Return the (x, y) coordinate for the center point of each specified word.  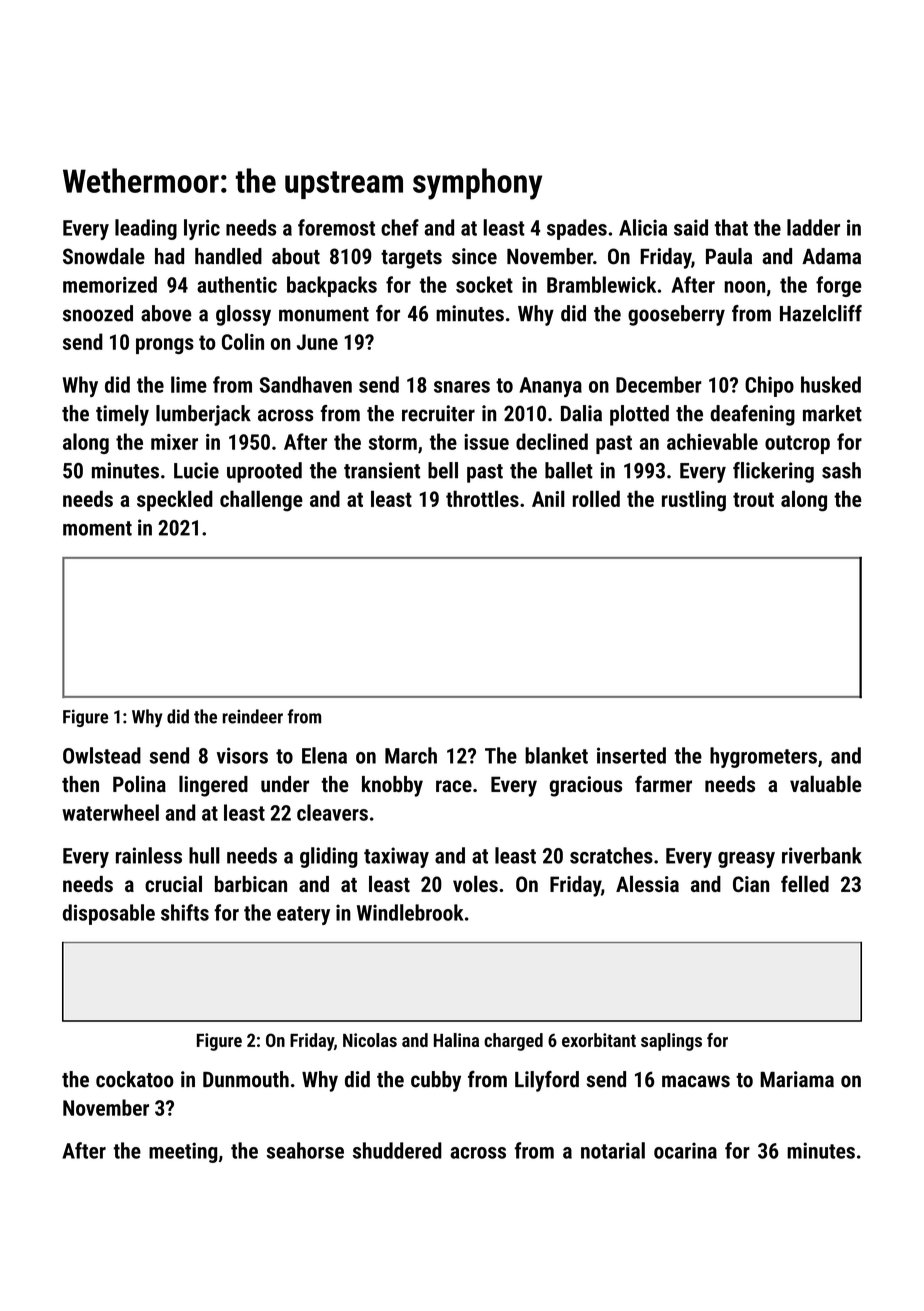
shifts (185, 912)
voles (475, 883)
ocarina (685, 1150)
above (166, 313)
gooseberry (676, 315)
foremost (336, 227)
